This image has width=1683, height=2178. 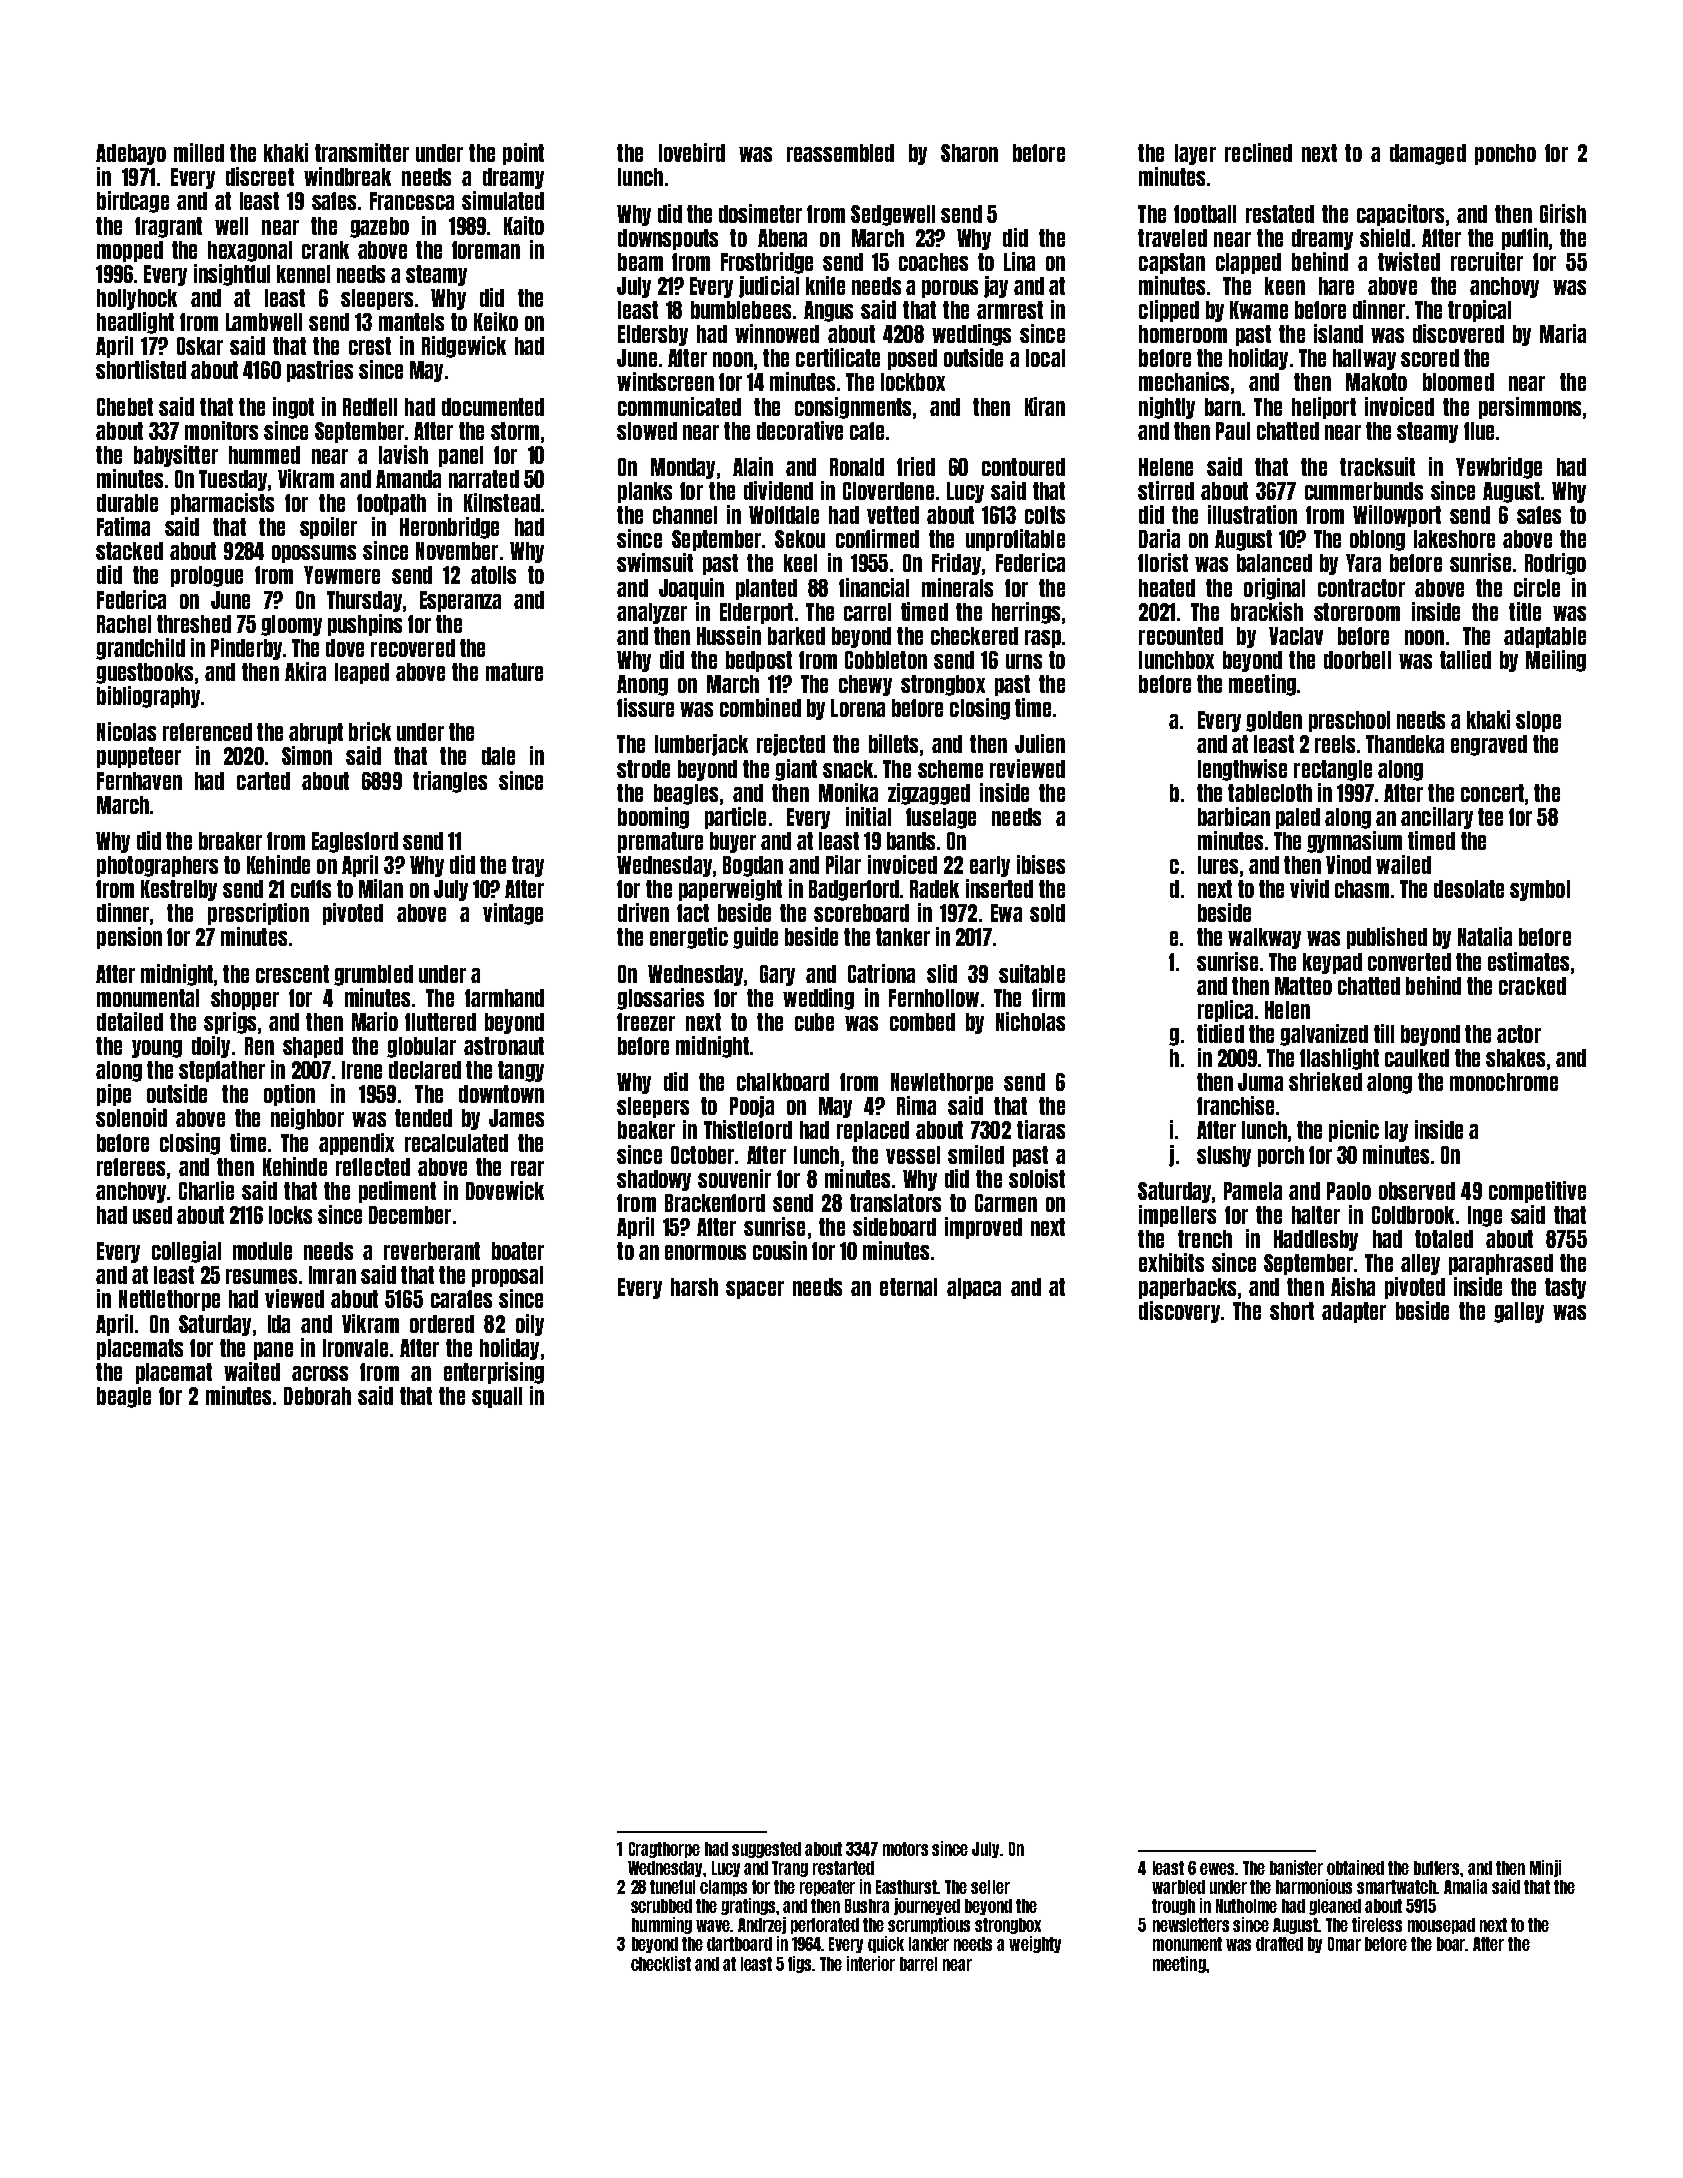 I want to click on squall, so click(x=497, y=1397).
